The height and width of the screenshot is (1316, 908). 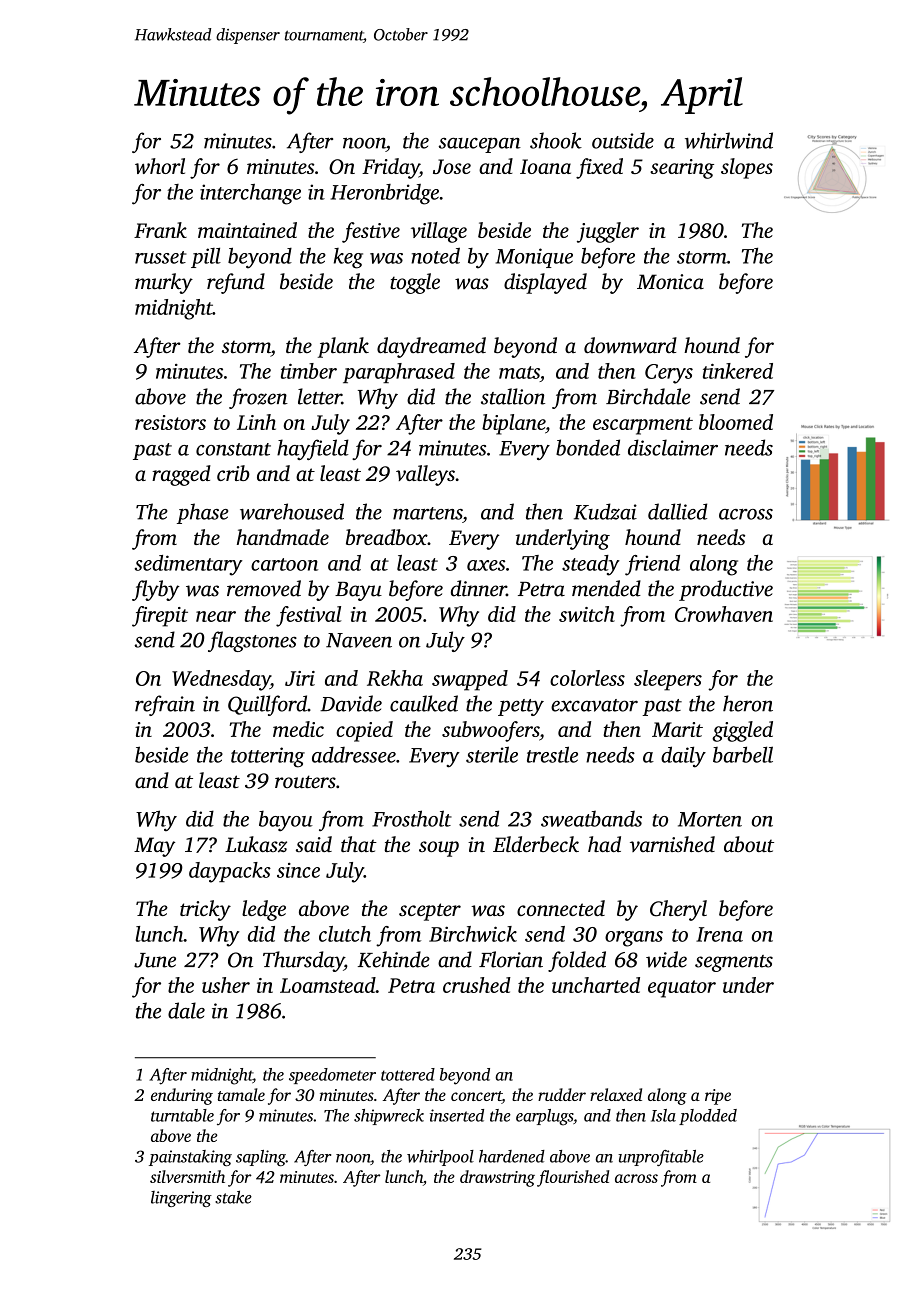 What do you see at coordinates (359, 844) in the screenshot?
I see `that` at bounding box center [359, 844].
